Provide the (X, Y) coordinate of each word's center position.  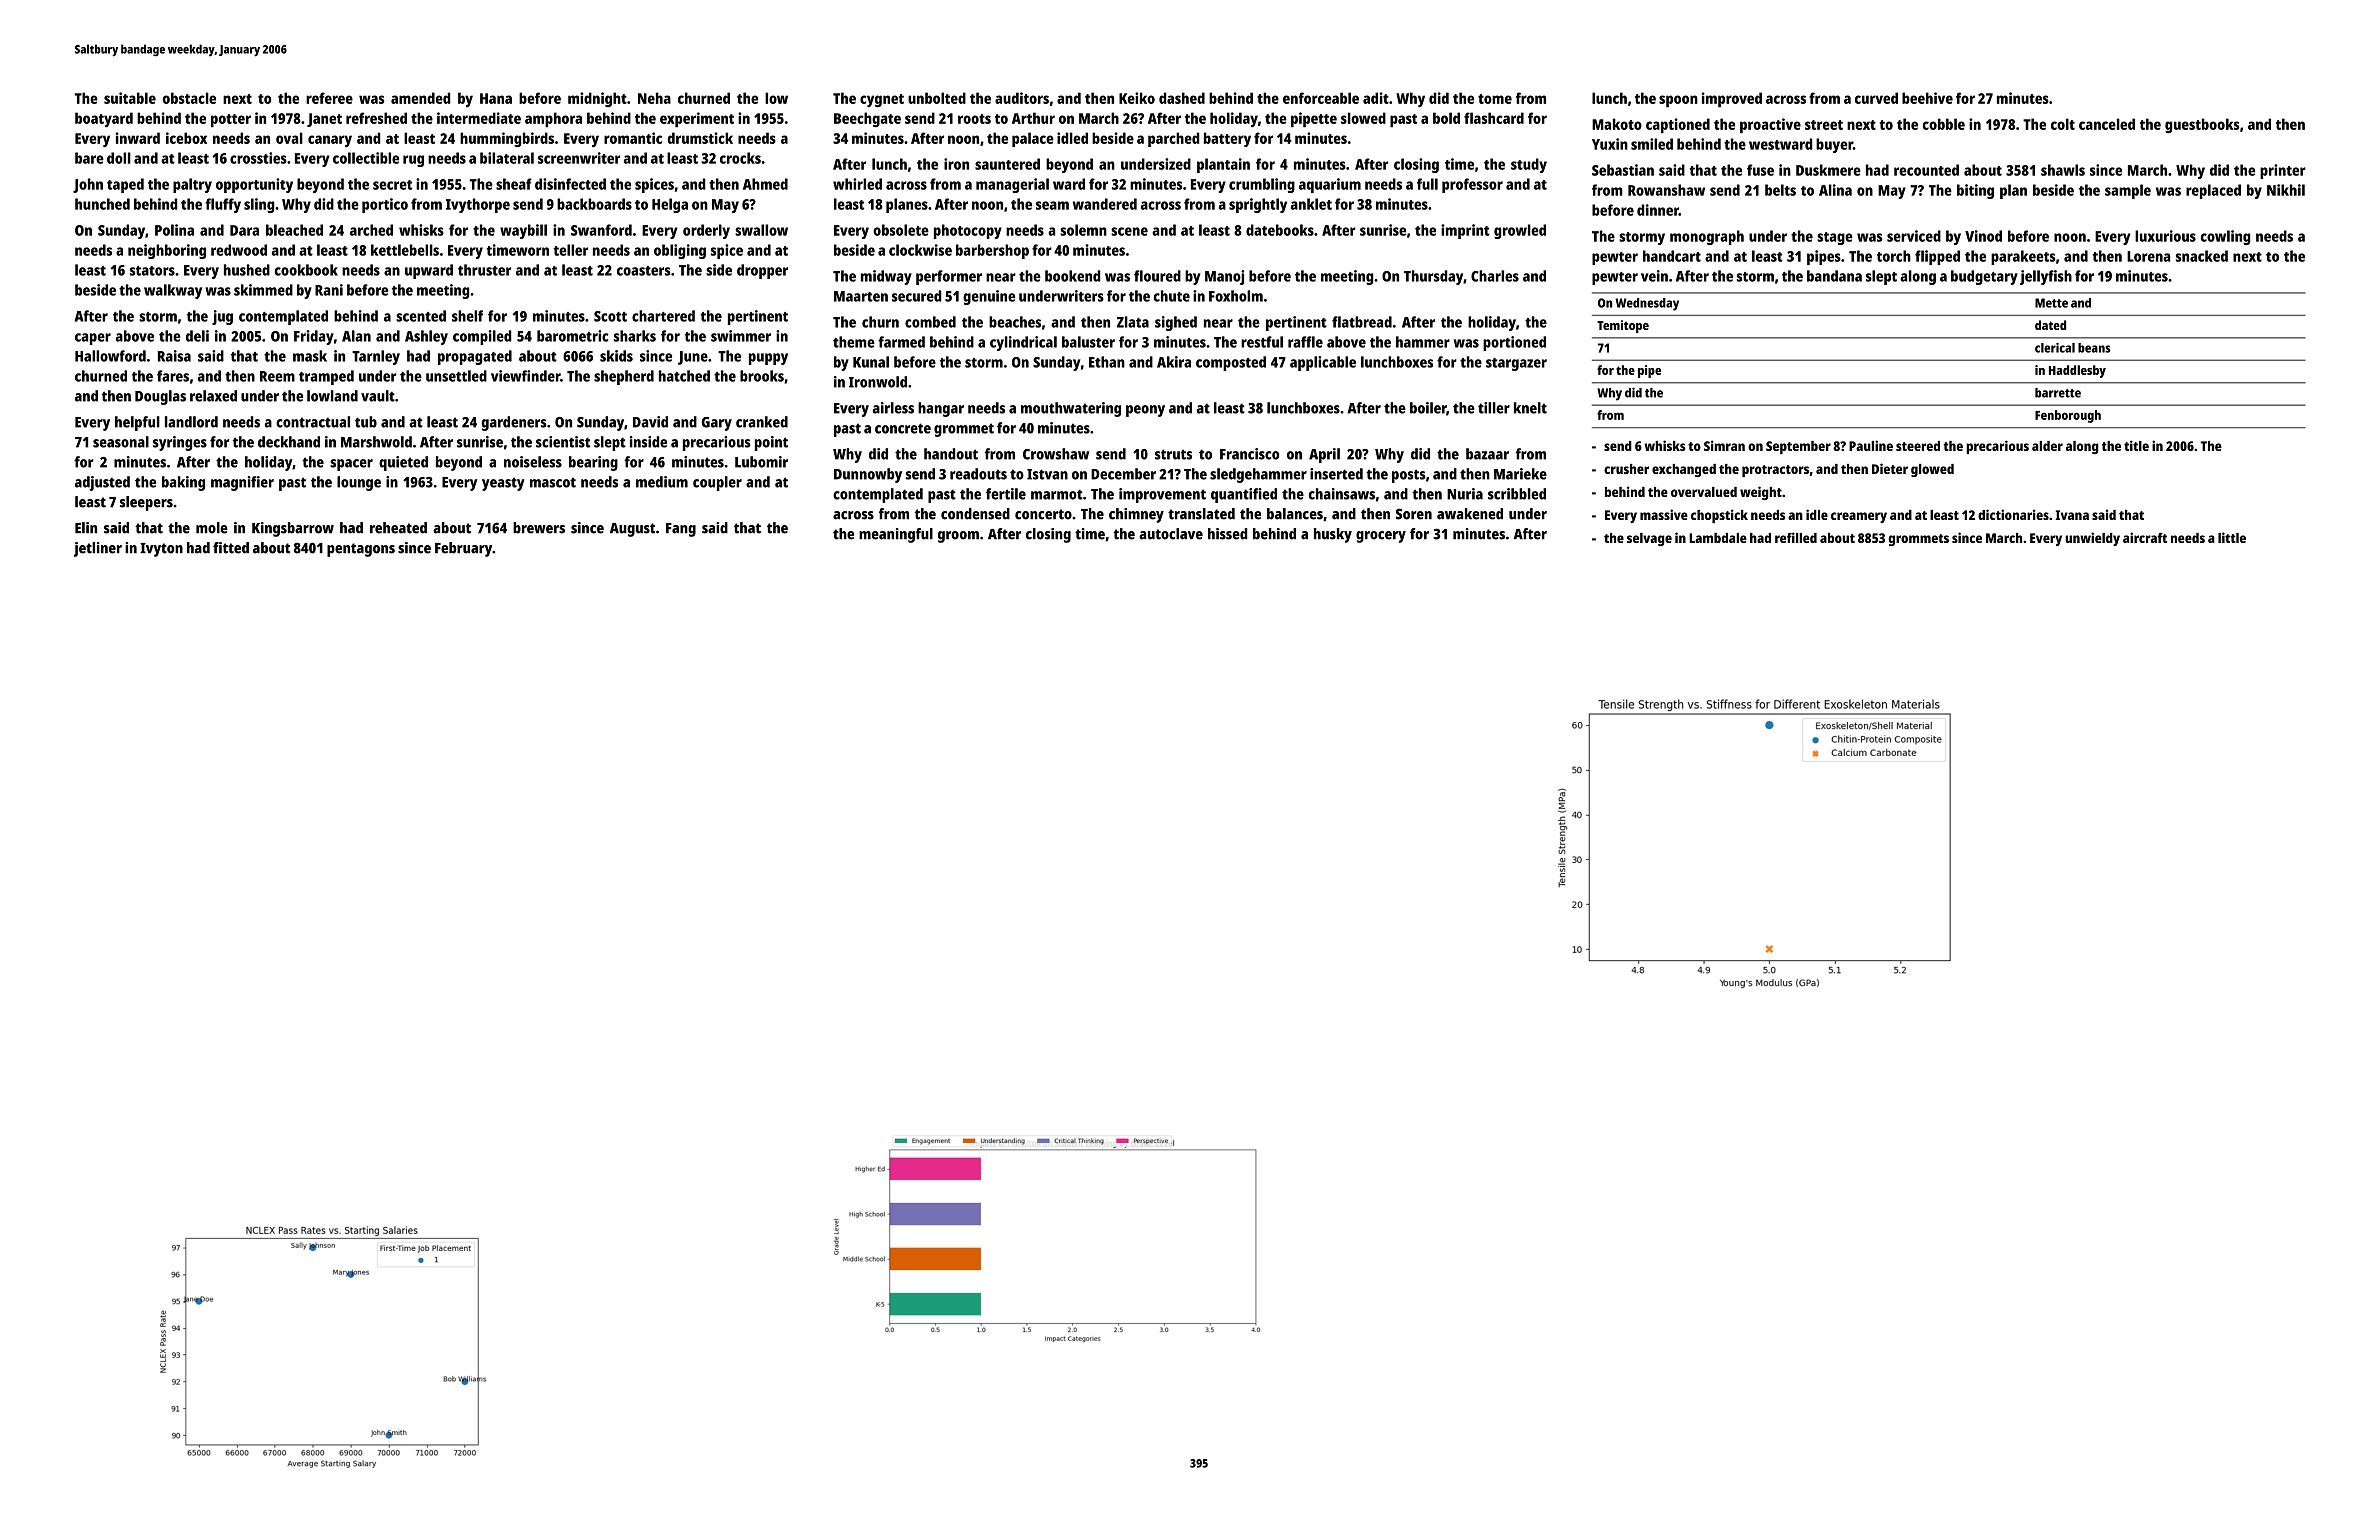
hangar (941, 409)
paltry (192, 185)
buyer (1834, 145)
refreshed (376, 118)
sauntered (1007, 164)
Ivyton (161, 550)
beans (2094, 348)
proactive (1770, 126)
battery (1227, 139)
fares (173, 376)
